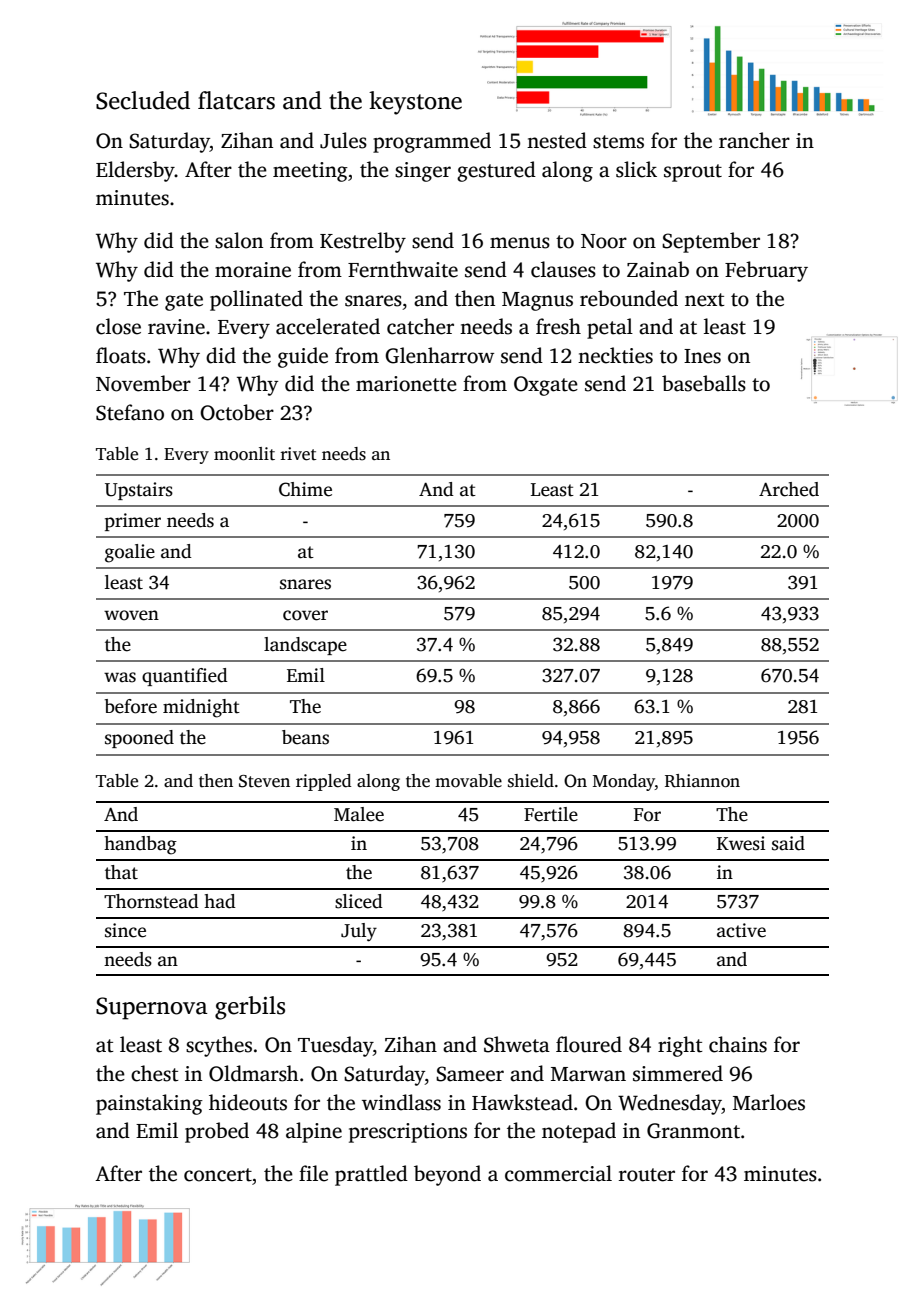 Image resolution: width=924 pixels, height=1311 pixels. What do you see at coordinates (615, 355) in the screenshot?
I see `neckties` at bounding box center [615, 355].
